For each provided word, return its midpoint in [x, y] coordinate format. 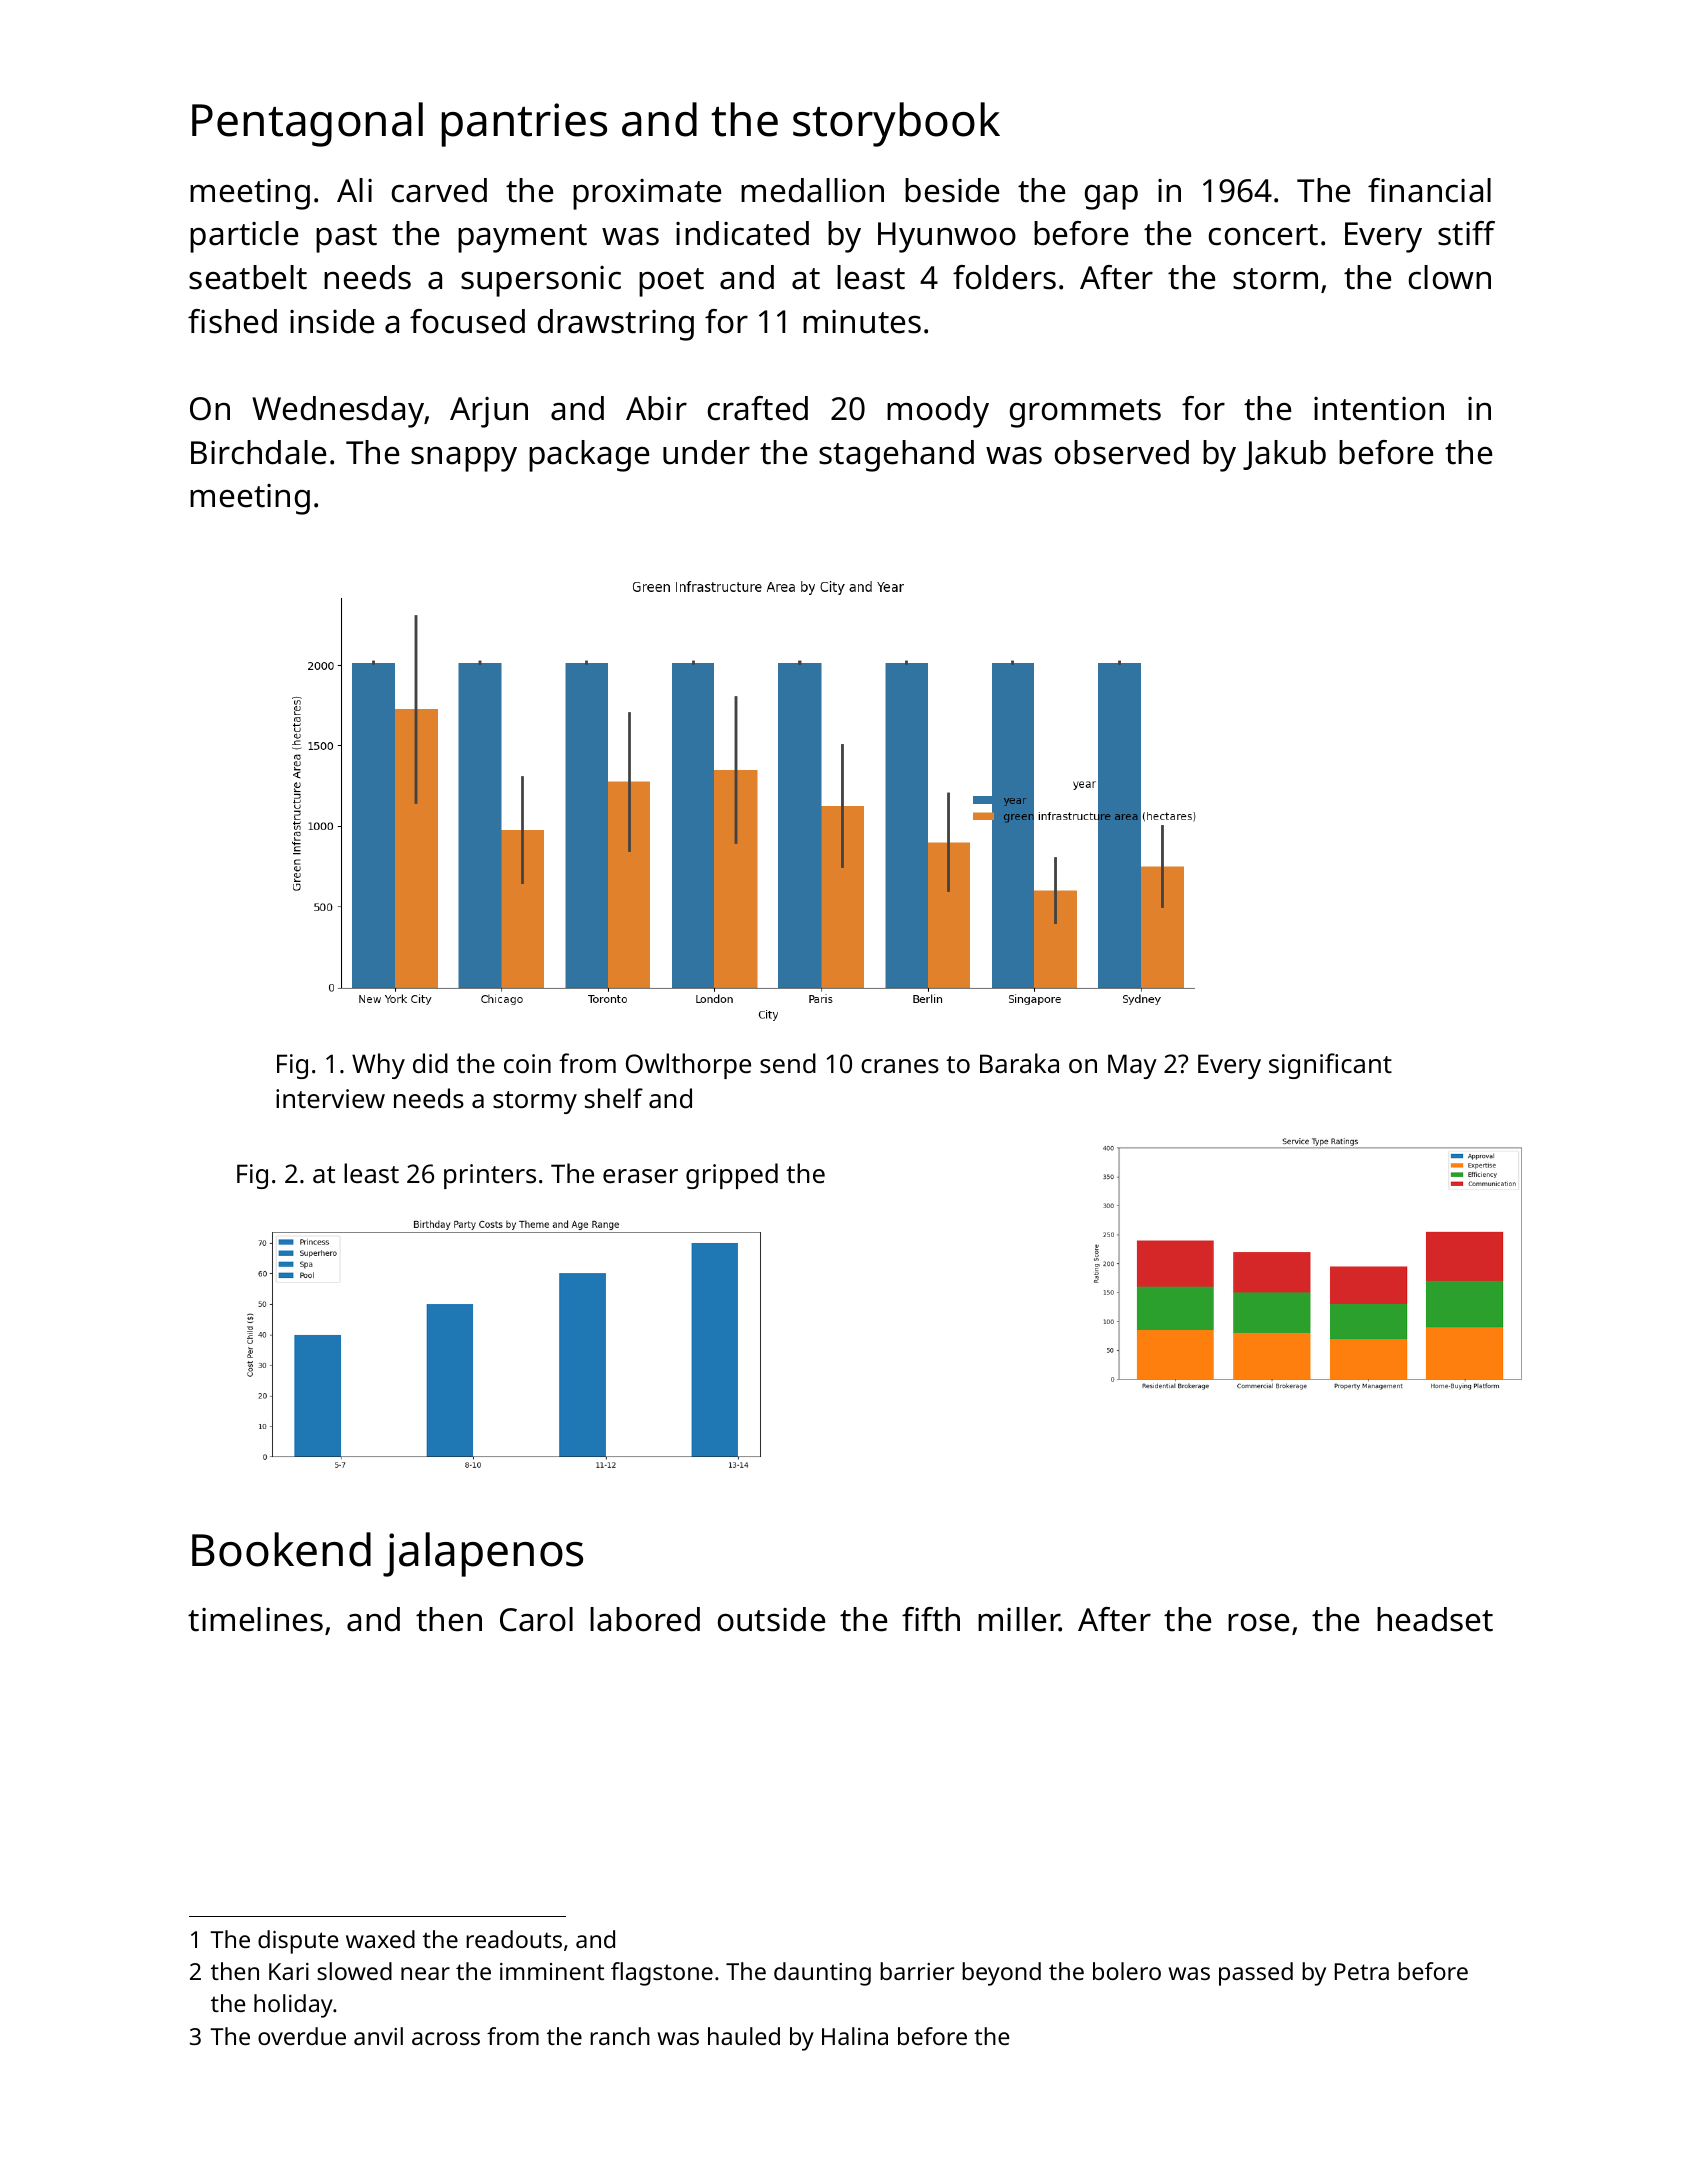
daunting [822, 1974]
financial [1429, 190]
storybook [896, 124]
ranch [620, 2036]
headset [1435, 1619]
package [589, 456]
